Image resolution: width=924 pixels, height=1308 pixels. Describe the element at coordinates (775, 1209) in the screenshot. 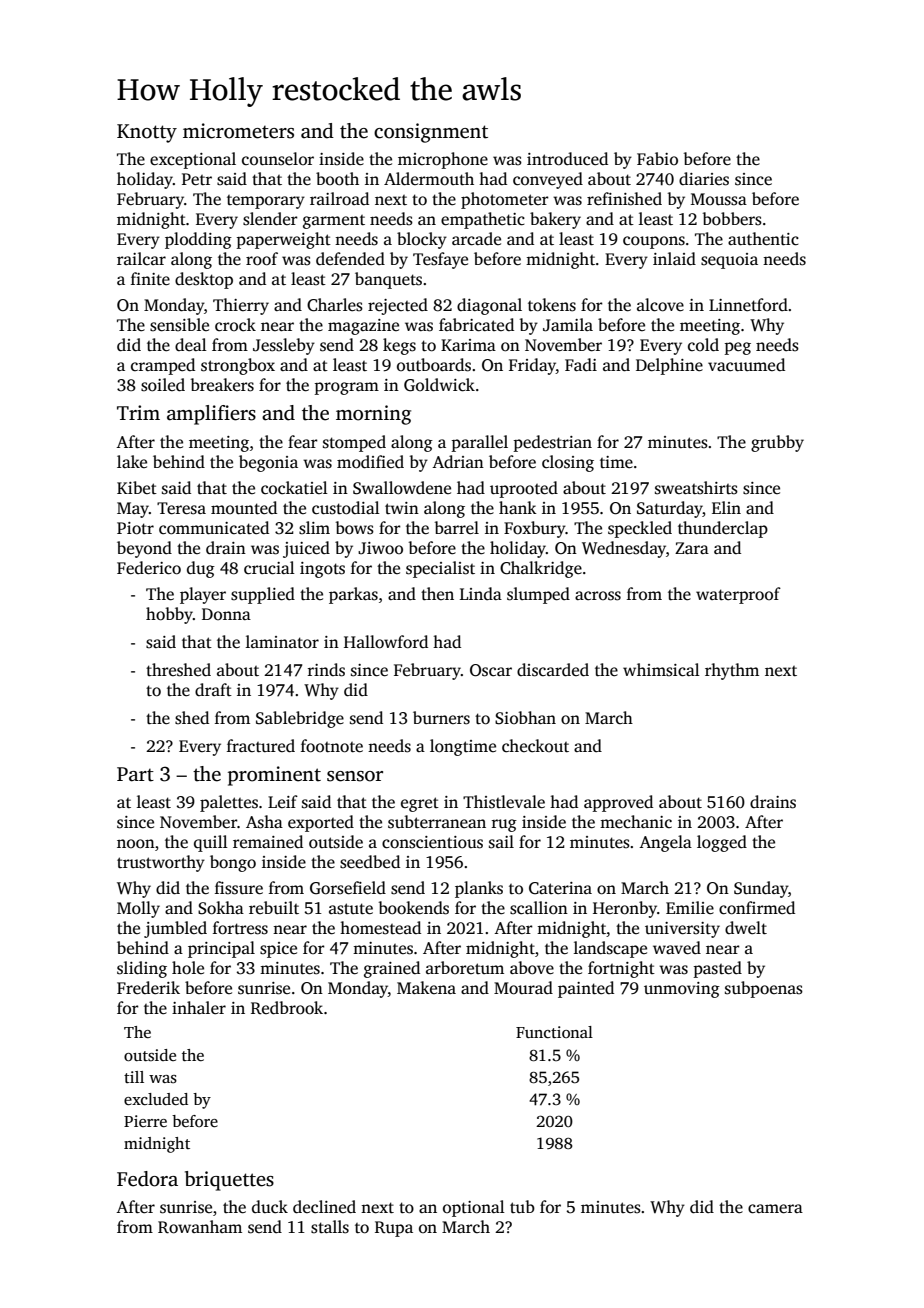

I see `camera` at that location.
